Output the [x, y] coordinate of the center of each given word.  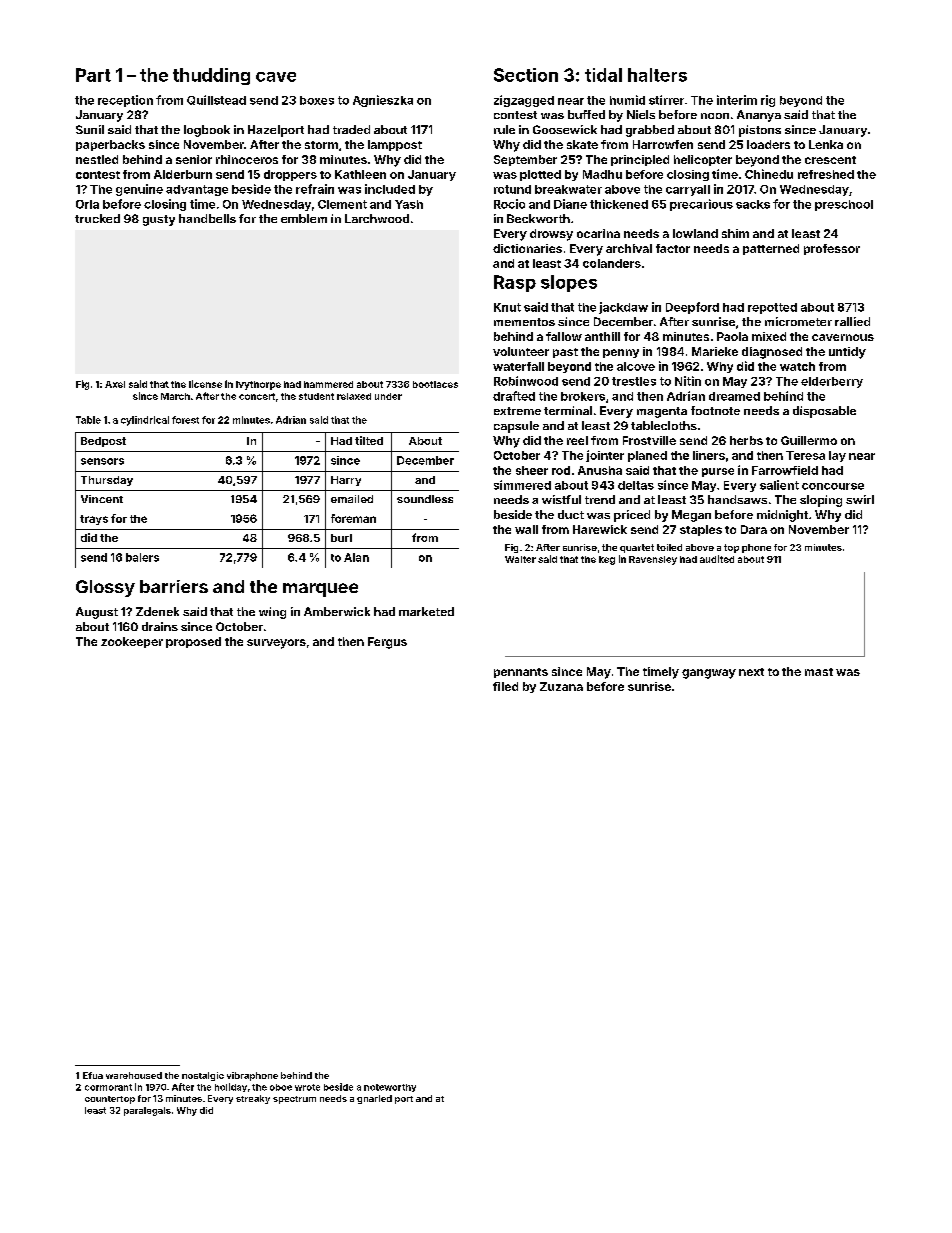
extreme [517, 411]
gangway [709, 674]
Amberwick [337, 611]
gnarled [374, 1099]
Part [93, 75]
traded [351, 129]
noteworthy [390, 1088]
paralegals [147, 1111]
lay [837, 456]
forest [185, 420]
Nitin [688, 381]
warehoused [134, 1075]
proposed [193, 642]
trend [600, 499]
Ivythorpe [258, 385]
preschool [844, 205]
